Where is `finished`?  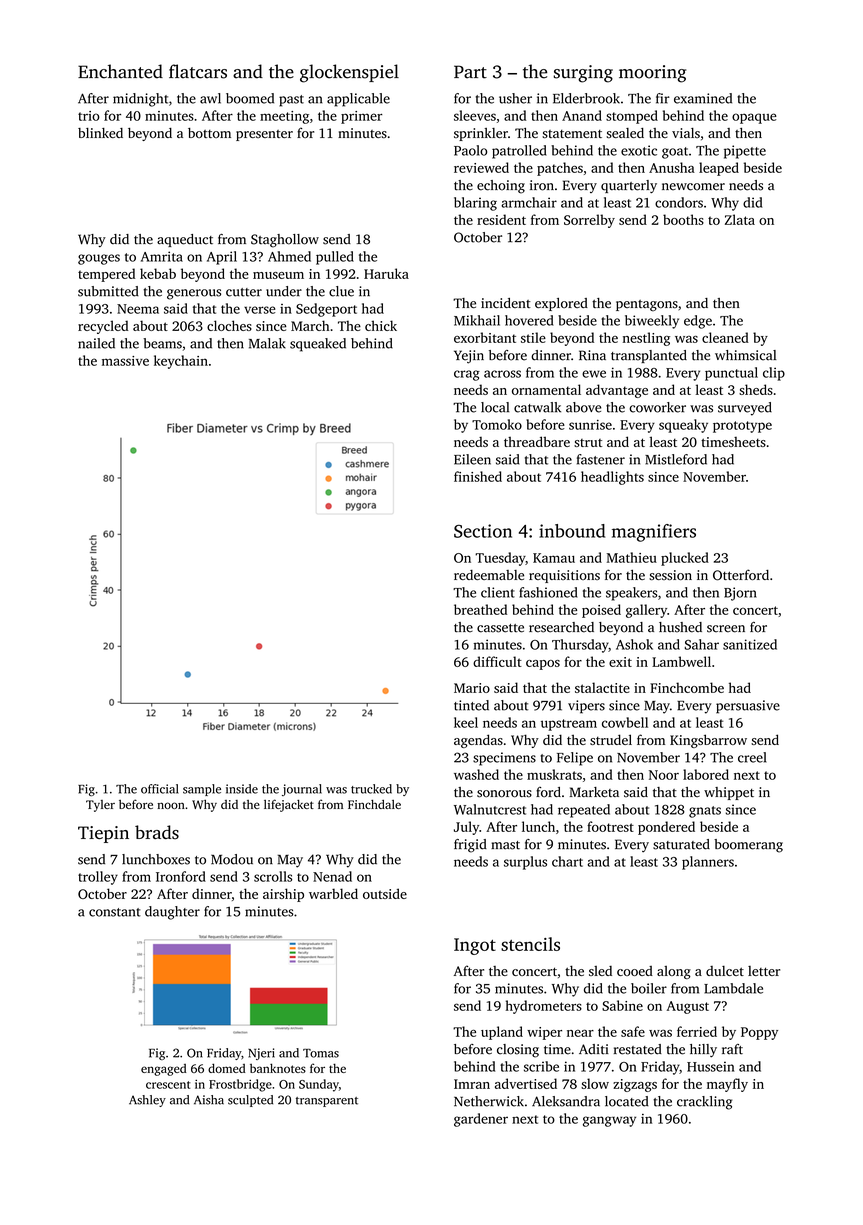
finished is located at coordinates (478, 476).
